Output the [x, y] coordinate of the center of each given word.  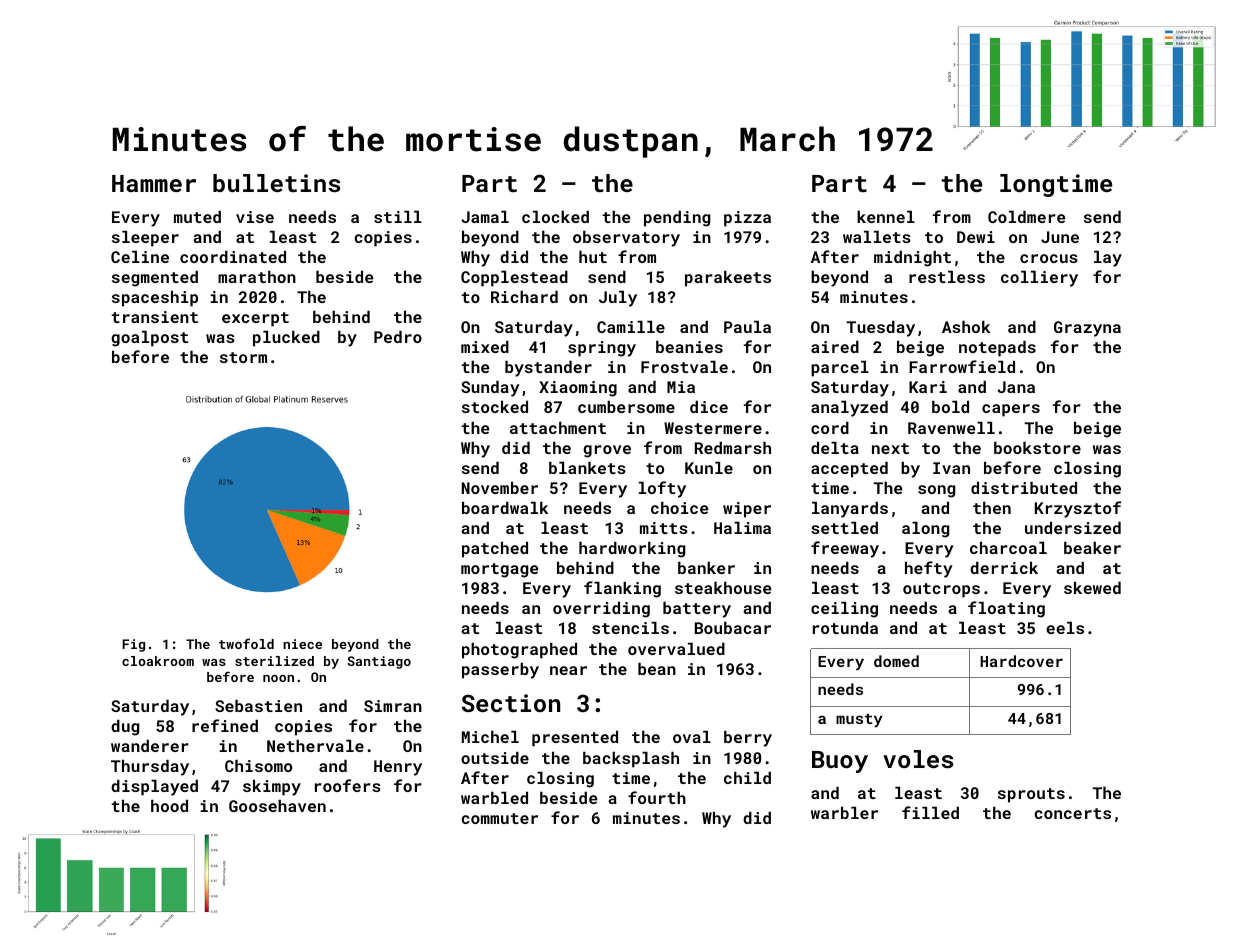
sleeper [145, 239]
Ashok [966, 327]
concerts [1072, 813]
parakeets [728, 279]
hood [169, 806]
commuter [499, 818]
